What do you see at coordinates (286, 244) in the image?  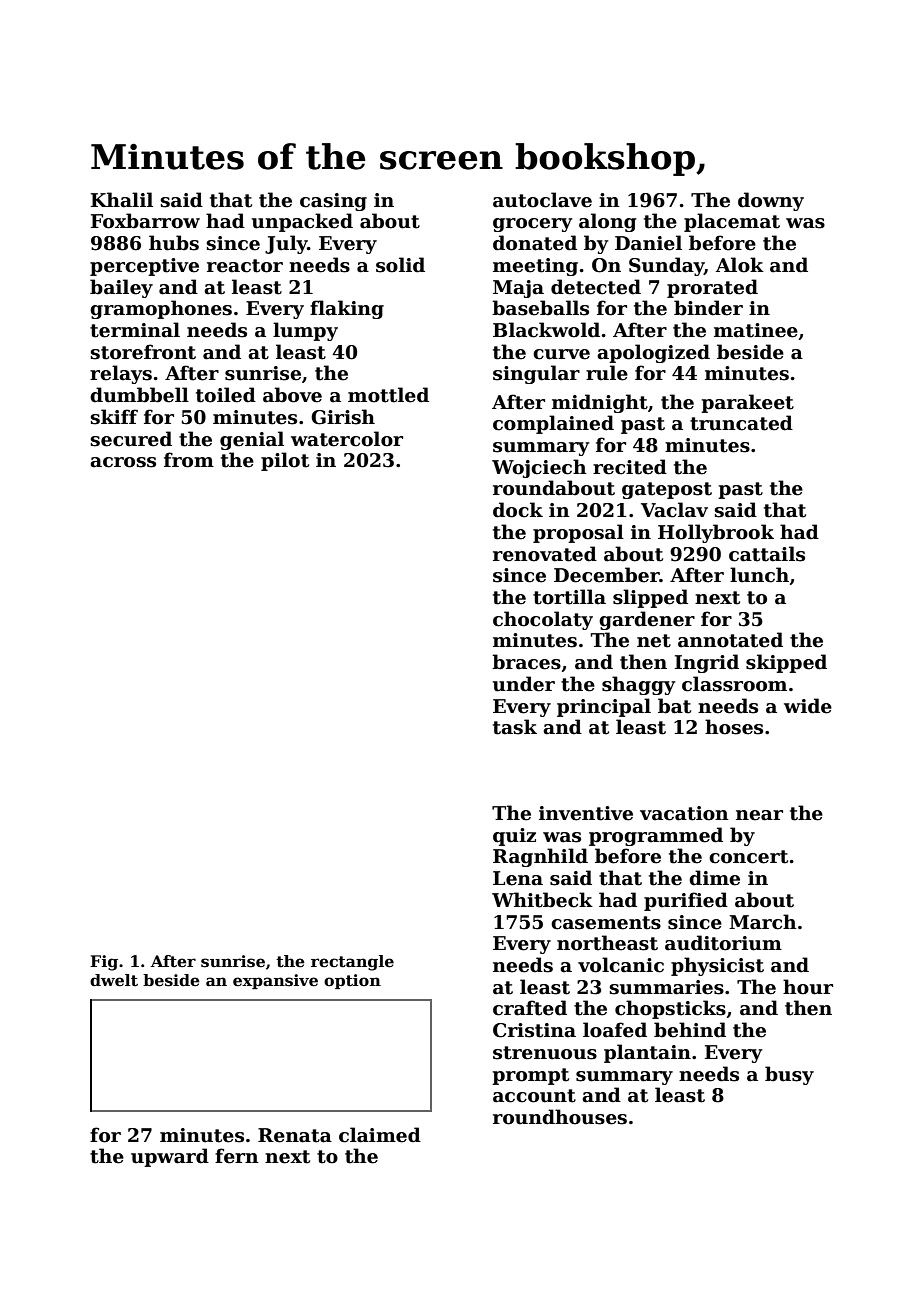 I see `July` at bounding box center [286, 244].
